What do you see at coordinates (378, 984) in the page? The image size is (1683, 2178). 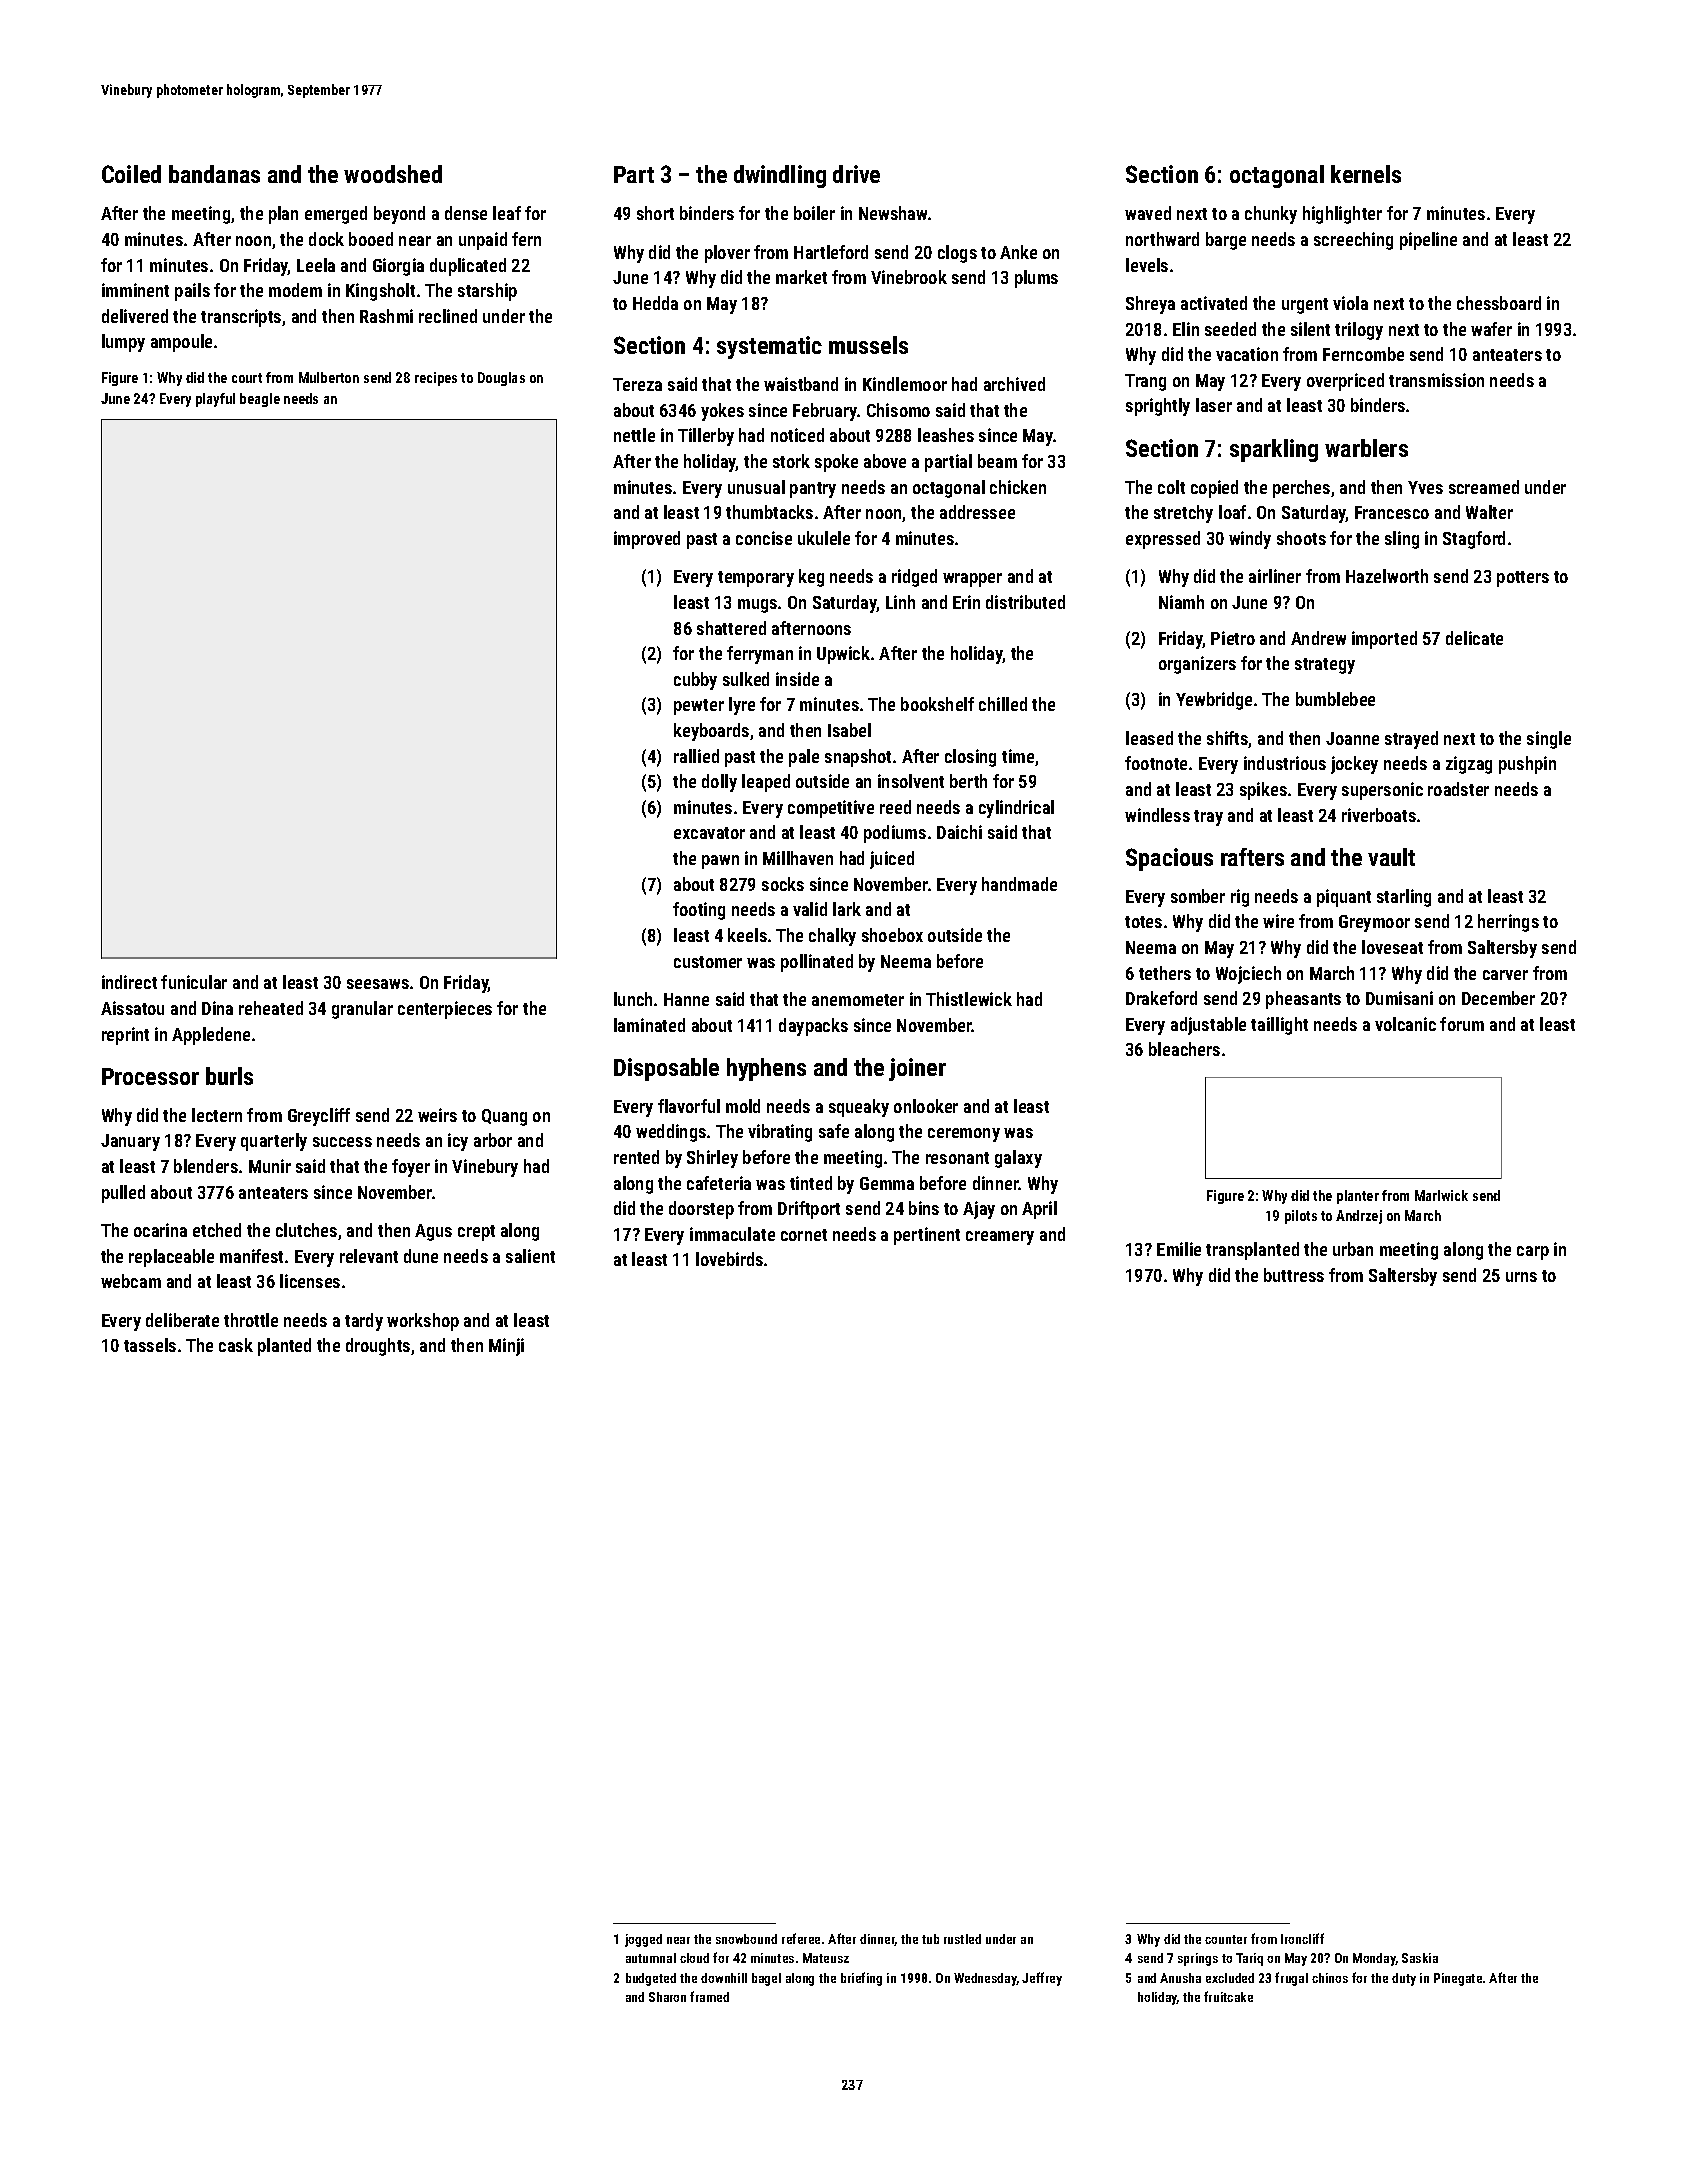 I see `seesaws` at bounding box center [378, 984].
